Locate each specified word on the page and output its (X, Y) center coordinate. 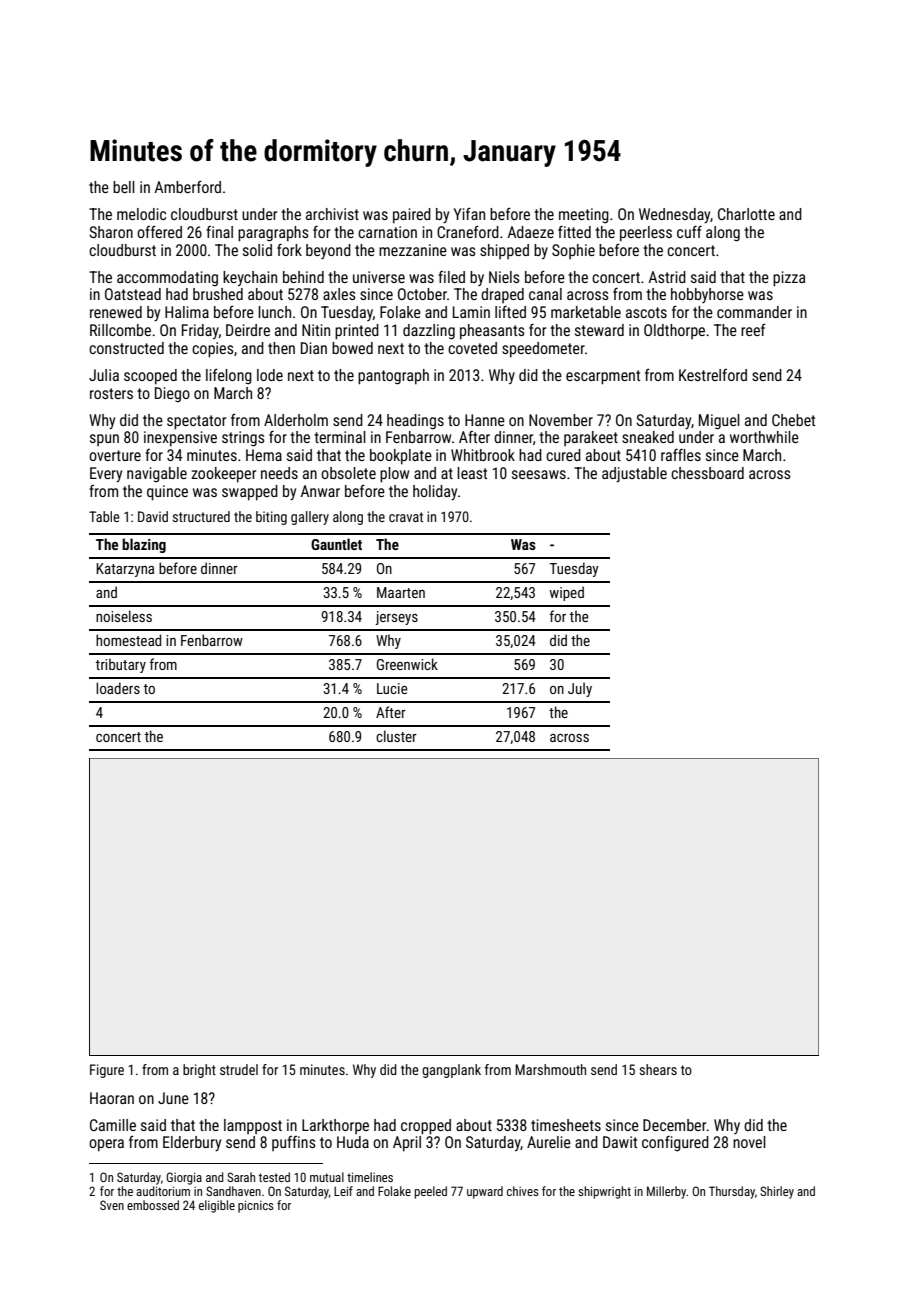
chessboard (707, 473)
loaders (118, 688)
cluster (396, 736)
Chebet (793, 420)
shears (658, 1069)
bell (124, 187)
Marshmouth (550, 1069)
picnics (256, 1206)
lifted (510, 312)
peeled (430, 1192)
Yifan (469, 214)
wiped (567, 593)
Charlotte (746, 214)
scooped (150, 377)
